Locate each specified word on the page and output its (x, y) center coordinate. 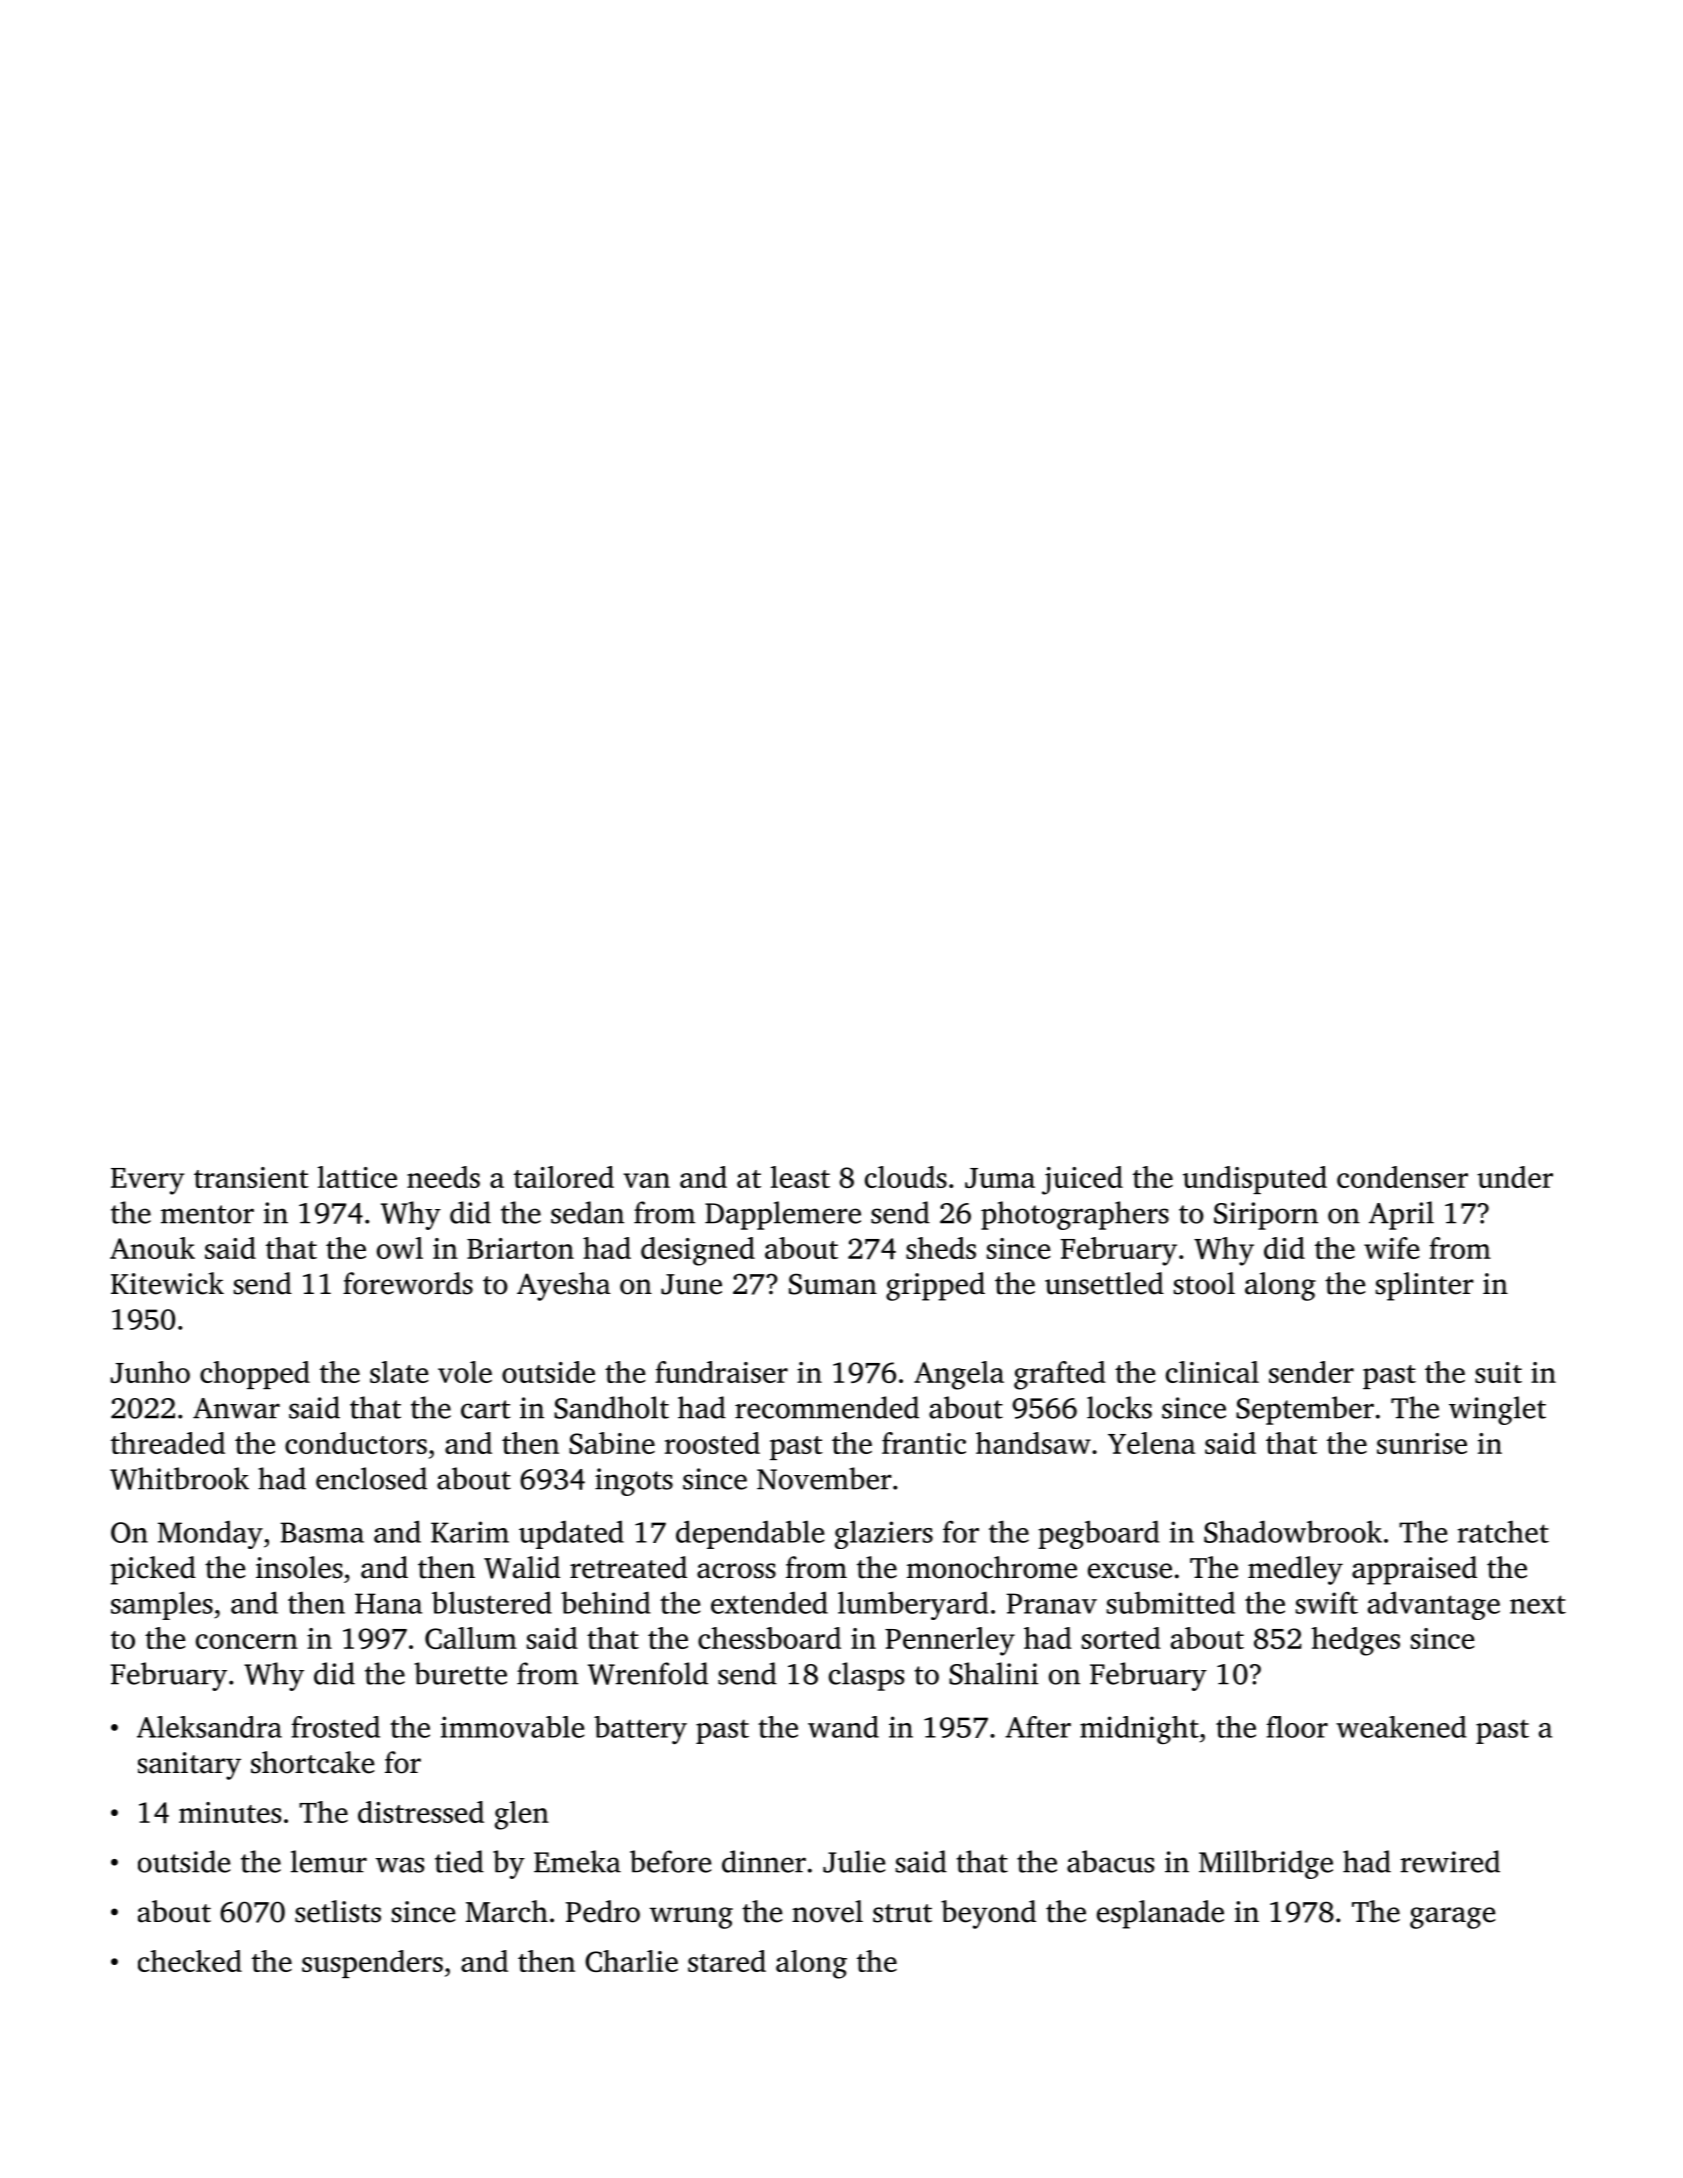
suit (1498, 1372)
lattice (357, 1177)
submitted (1171, 1602)
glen (522, 1815)
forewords (408, 1283)
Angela (959, 1375)
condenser (1402, 1177)
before (670, 1861)
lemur (329, 1861)
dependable (750, 1534)
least (800, 1177)
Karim (470, 1532)
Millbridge (1266, 1864)
